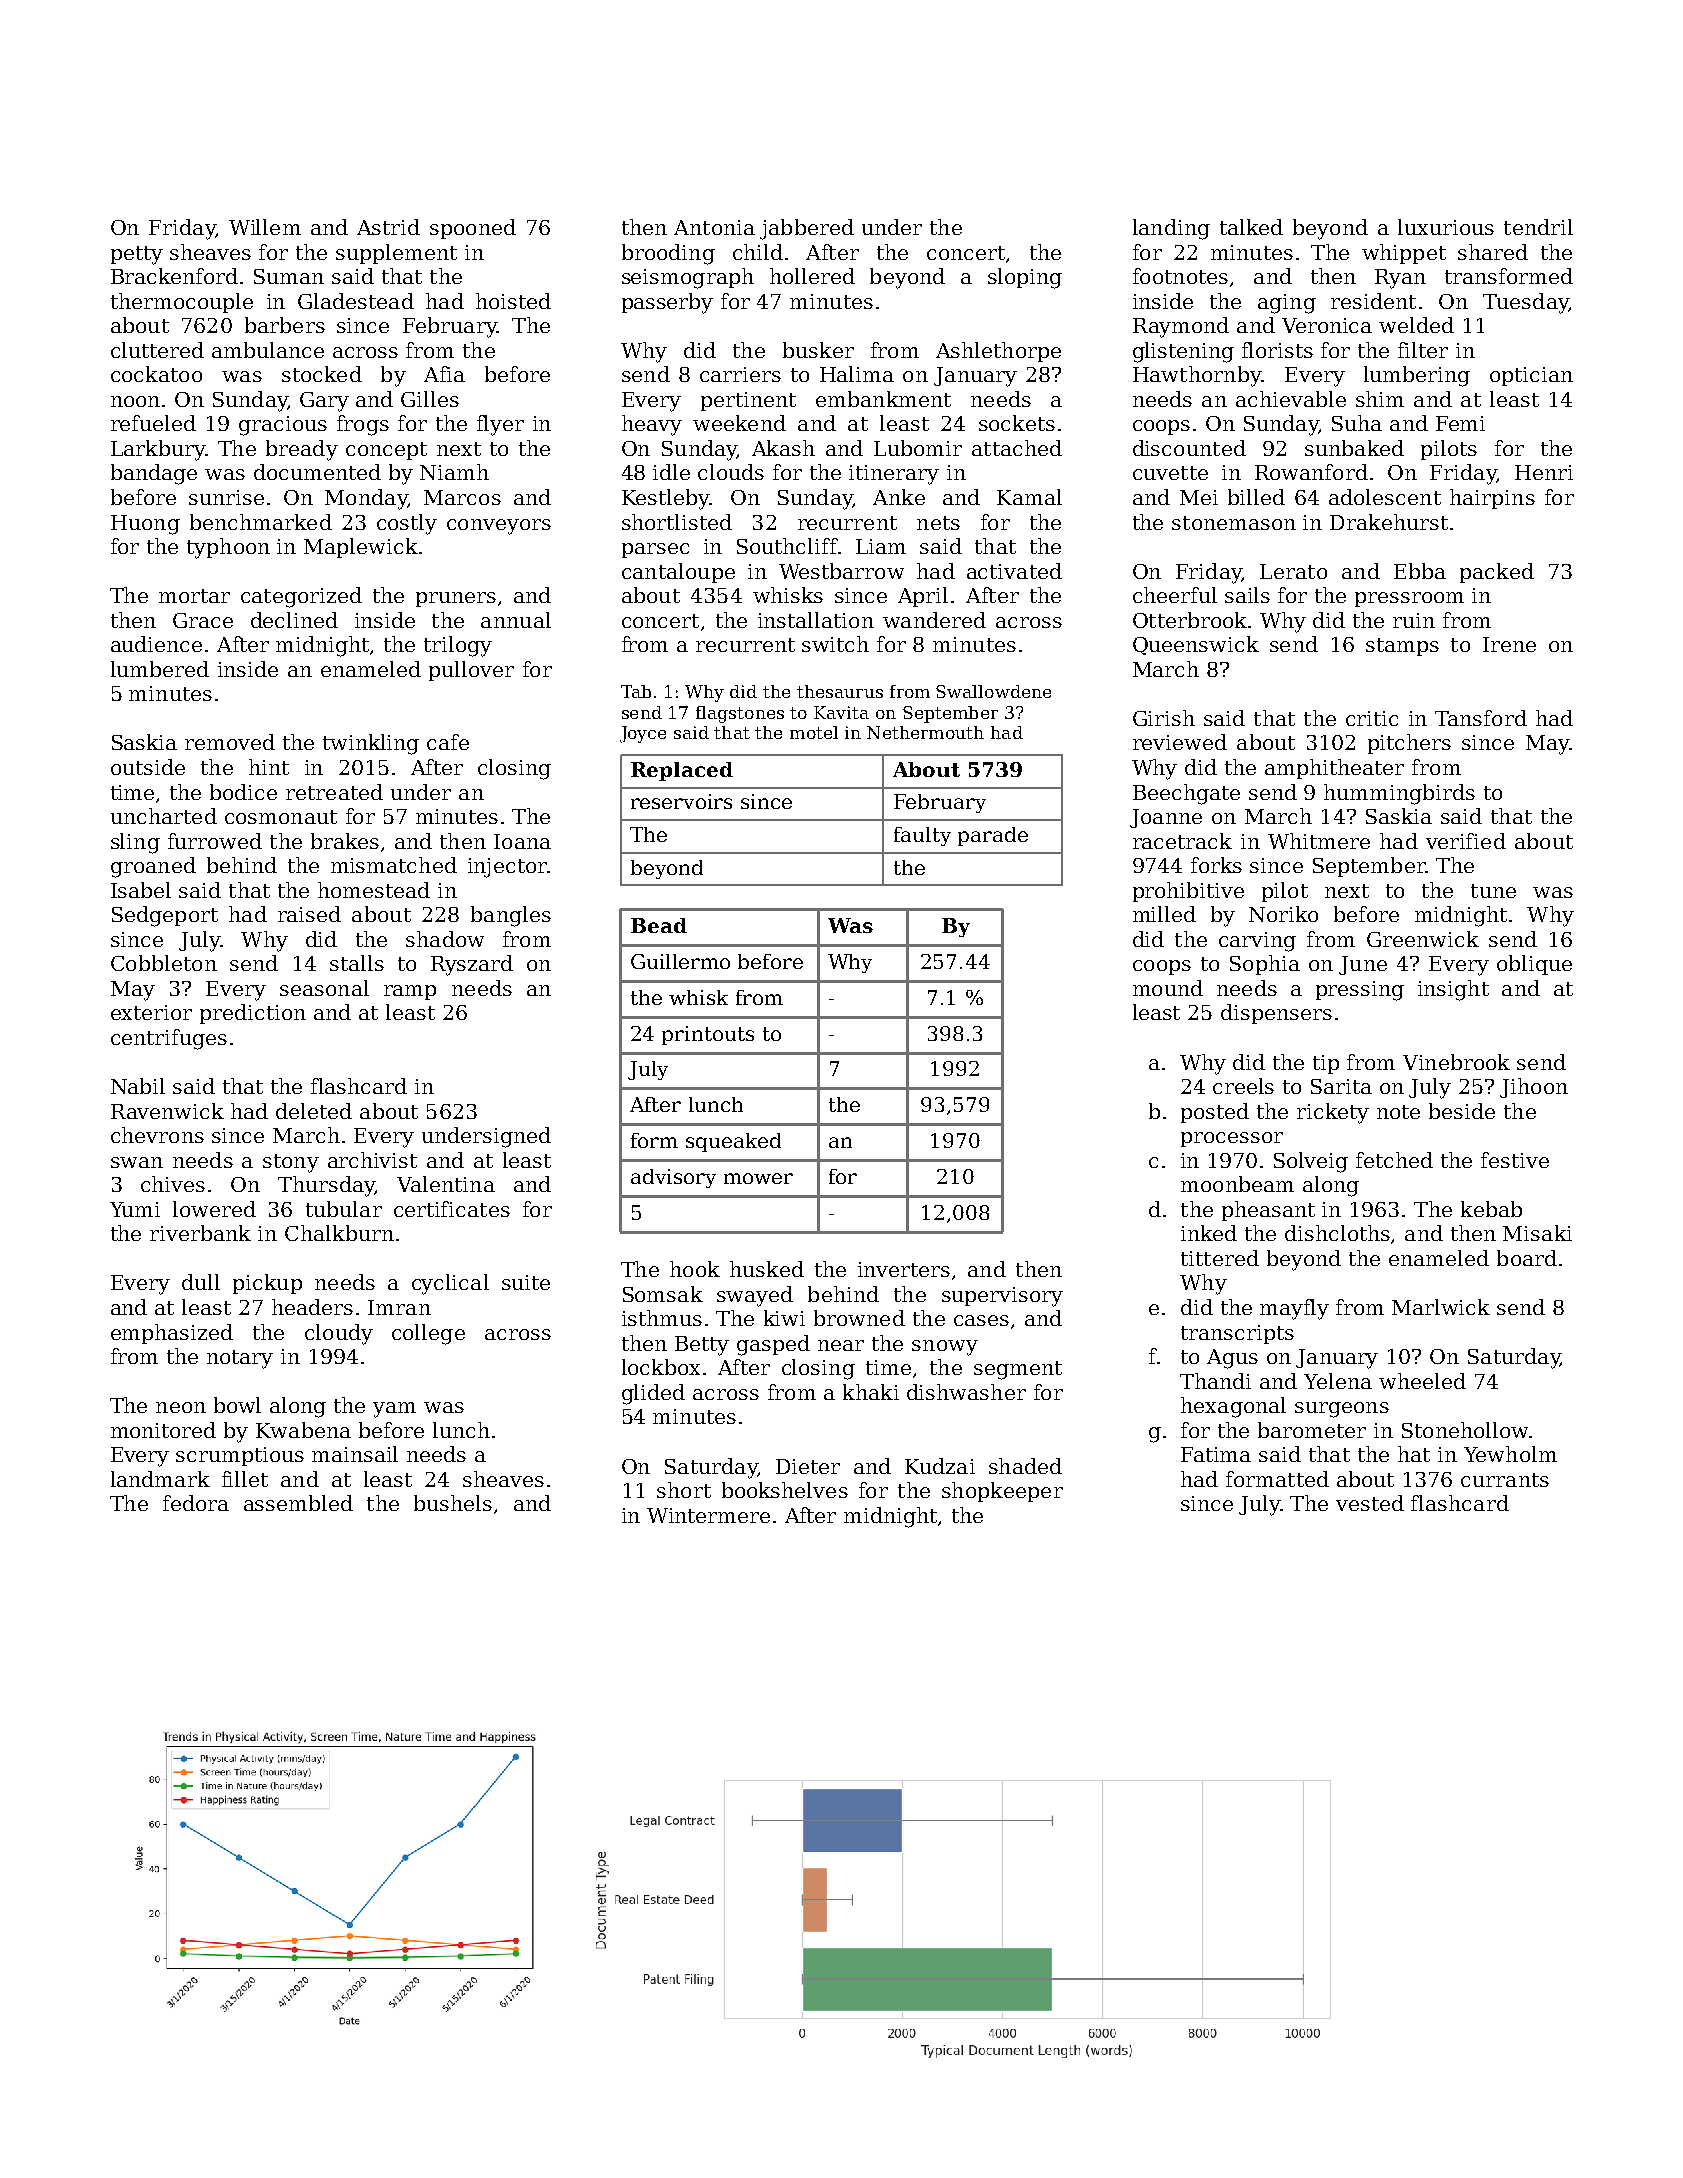 This page has height=2178, width=1683. I want to click on Willem, so click(265, 227).
